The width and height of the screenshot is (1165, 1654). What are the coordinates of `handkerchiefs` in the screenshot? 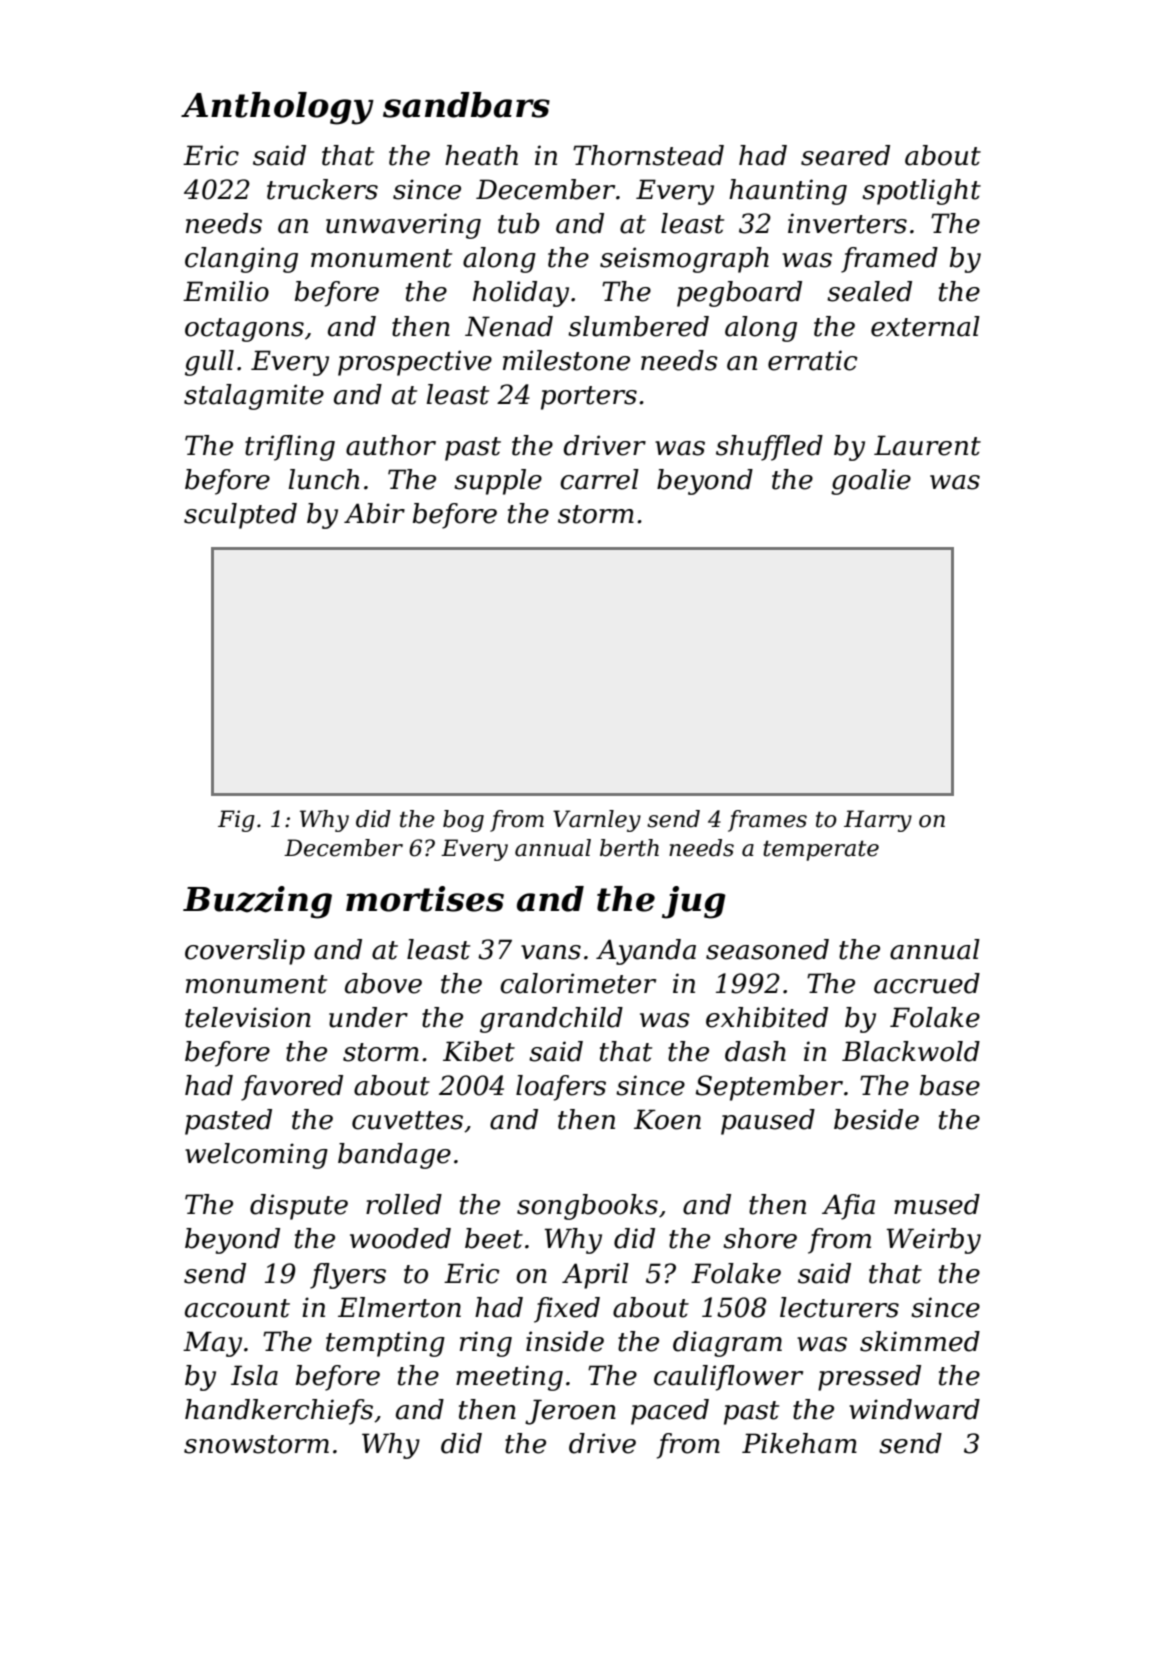 It's located at (279, 1412).
